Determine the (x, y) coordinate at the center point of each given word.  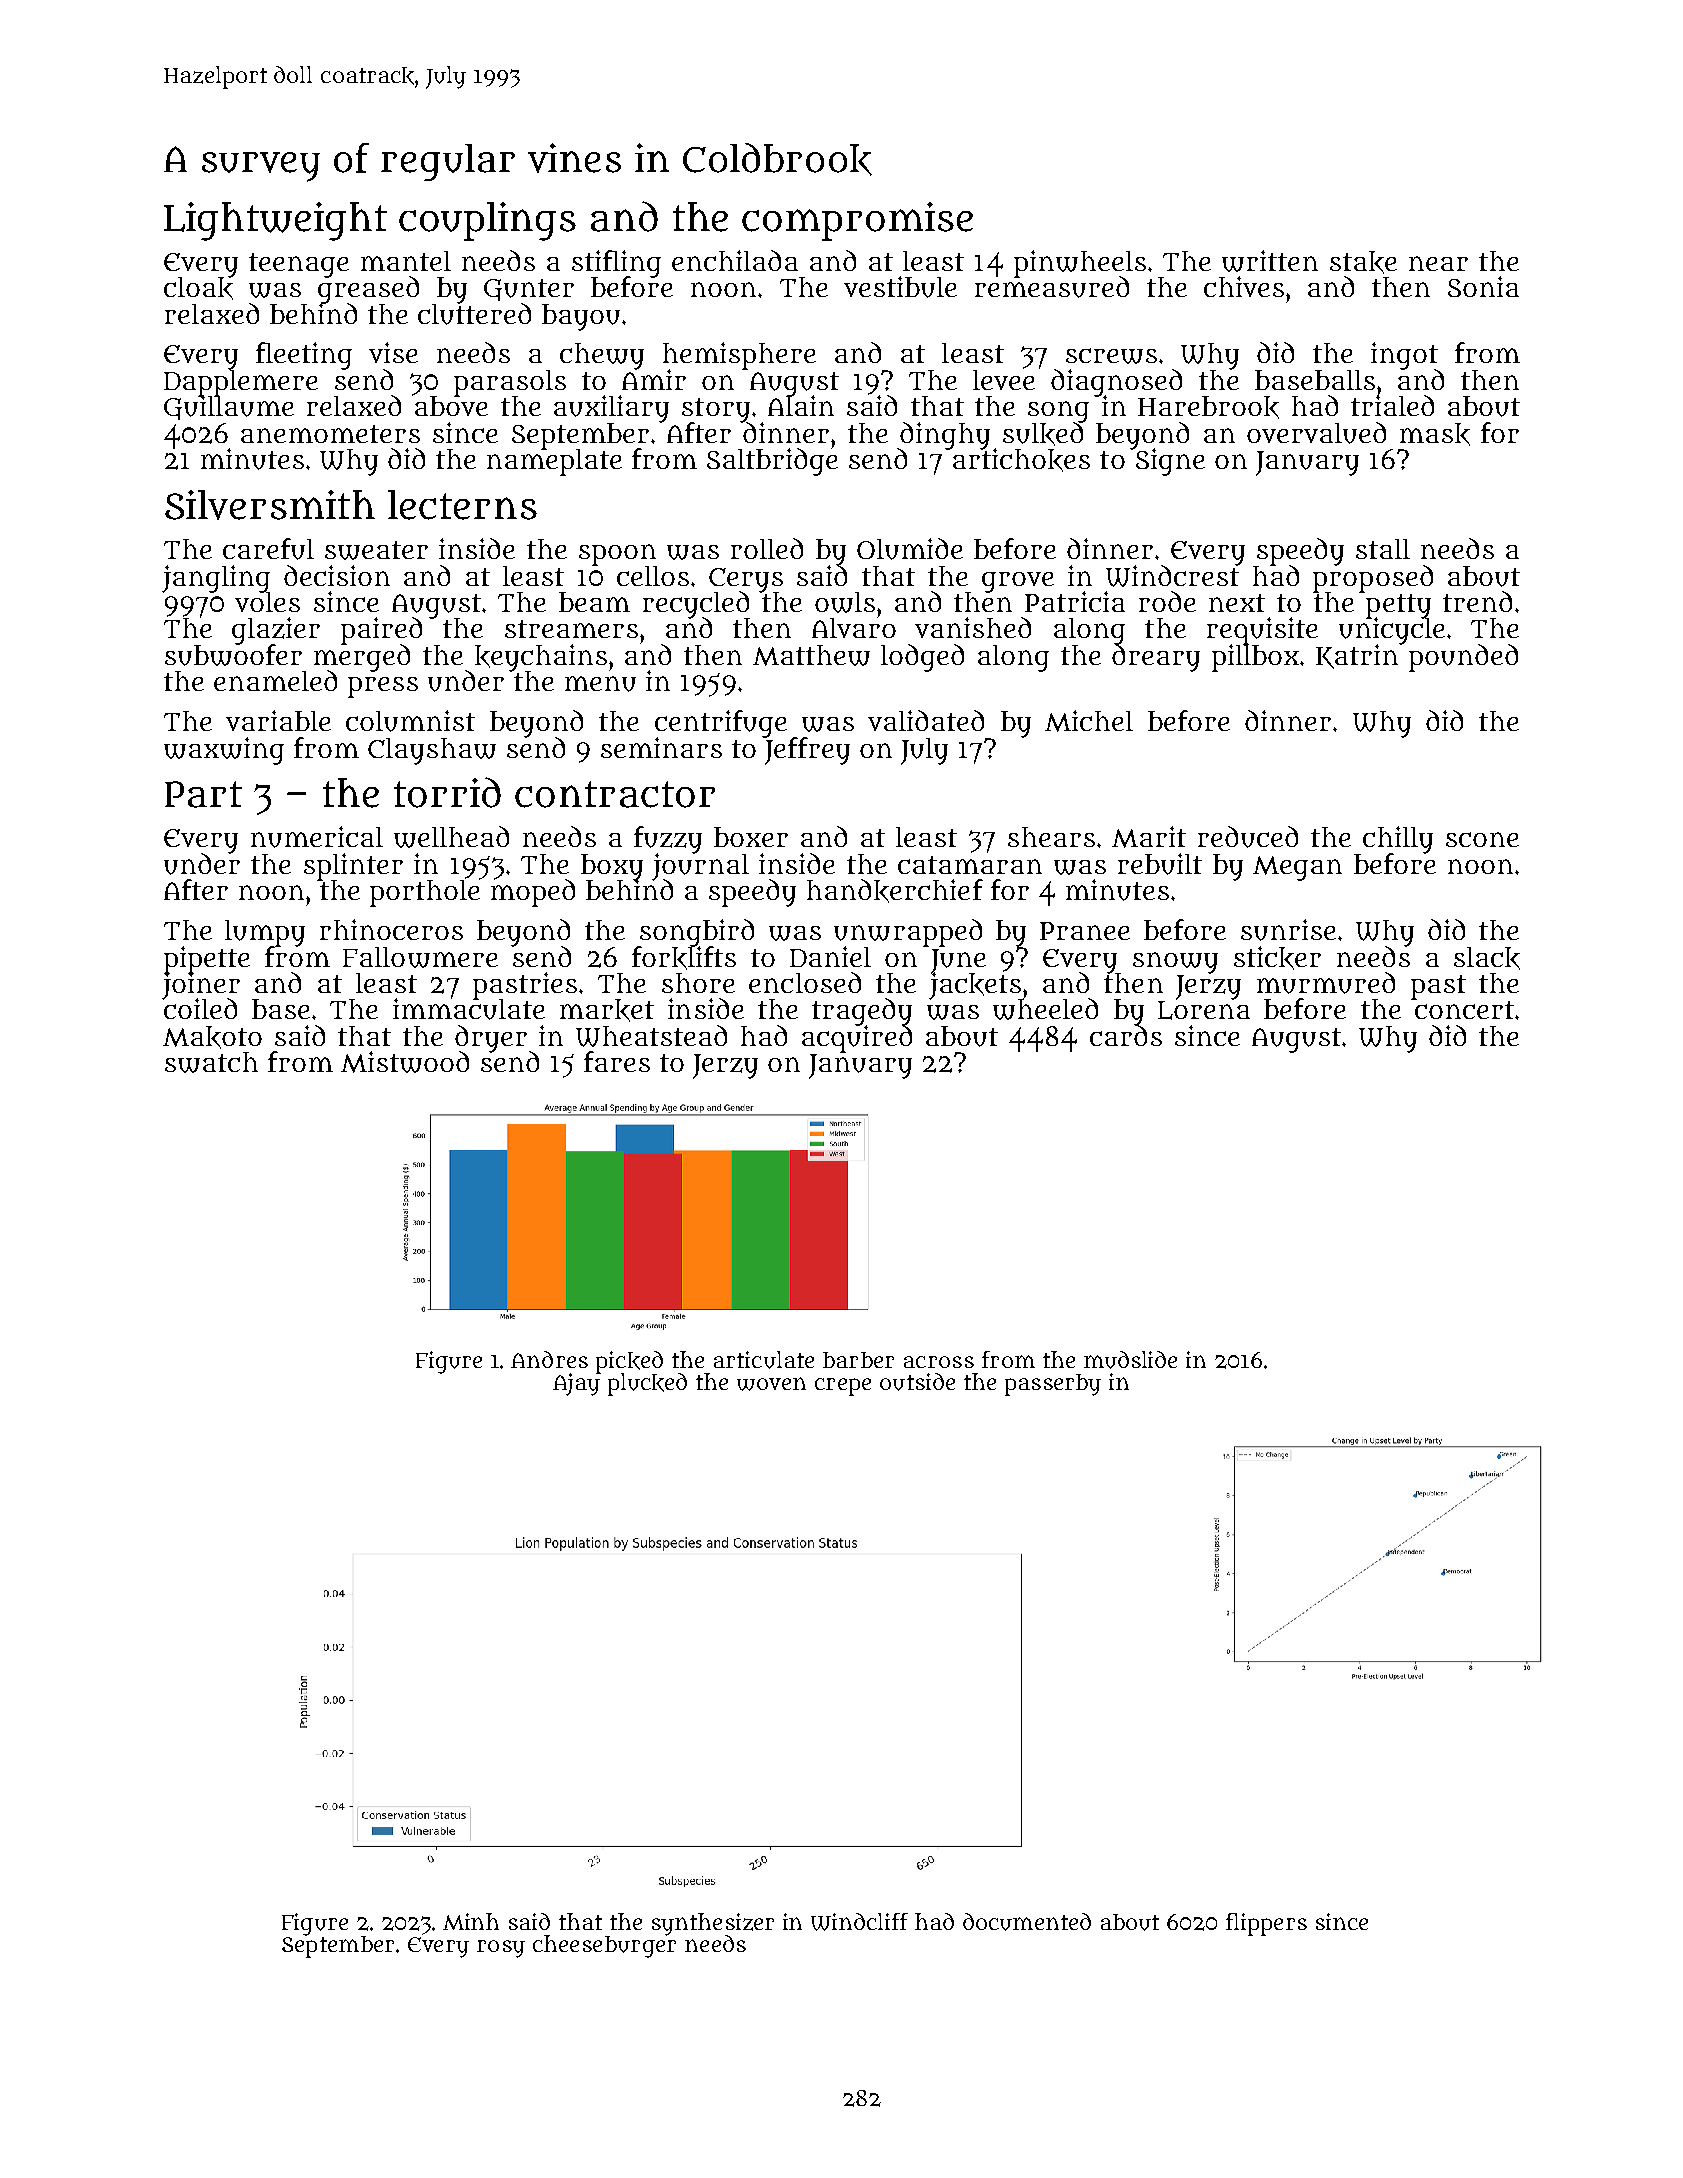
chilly (1398, 839)
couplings (487, 221)
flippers (1266, 1924)
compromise (857, 221)
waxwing (224, 751)
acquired (857, 1039)
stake (1363, 262)
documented (1027, 1922)
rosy (501, 1949)
